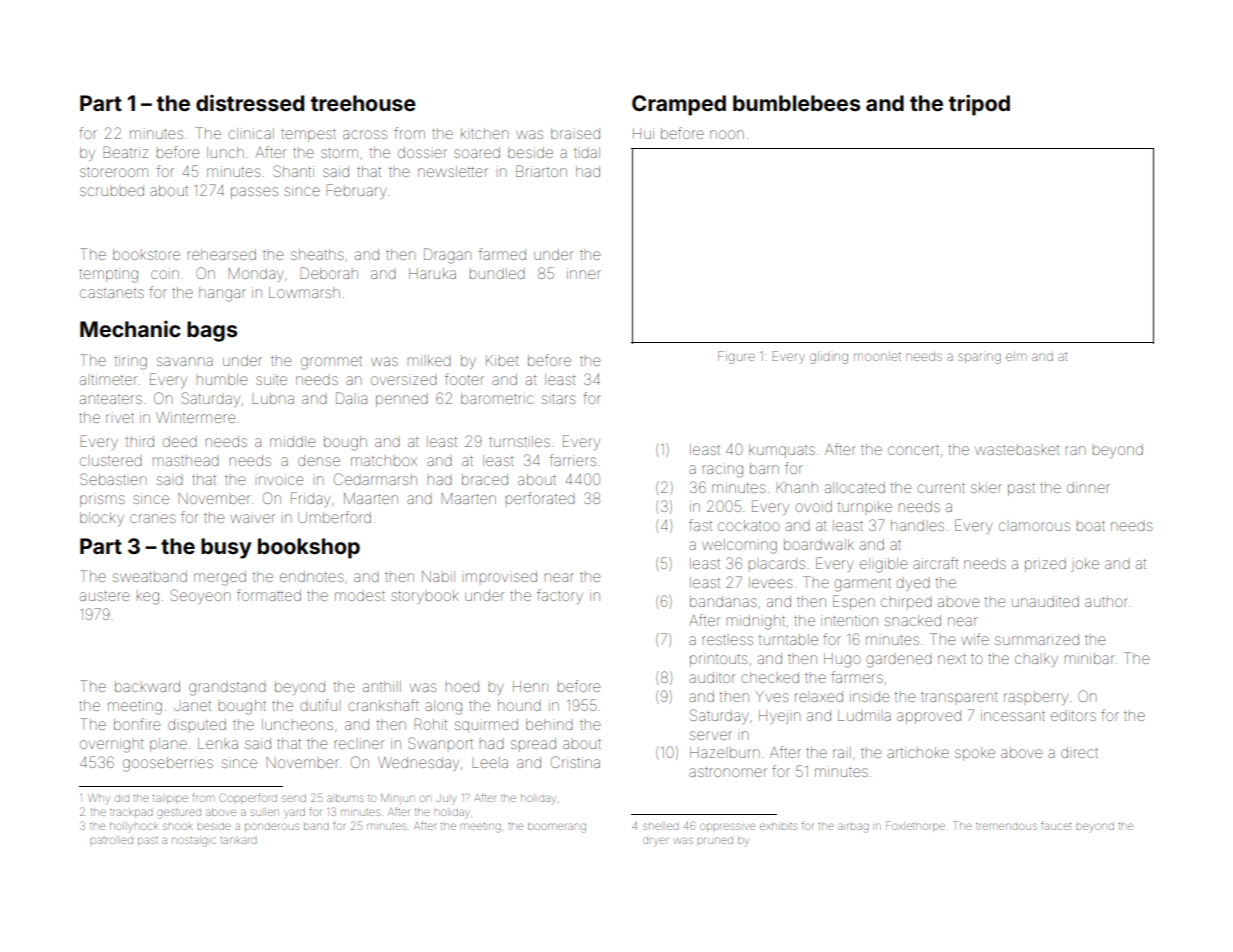 This document has height=952, width=1233. I want to click on Henri, so click(530, 686).
